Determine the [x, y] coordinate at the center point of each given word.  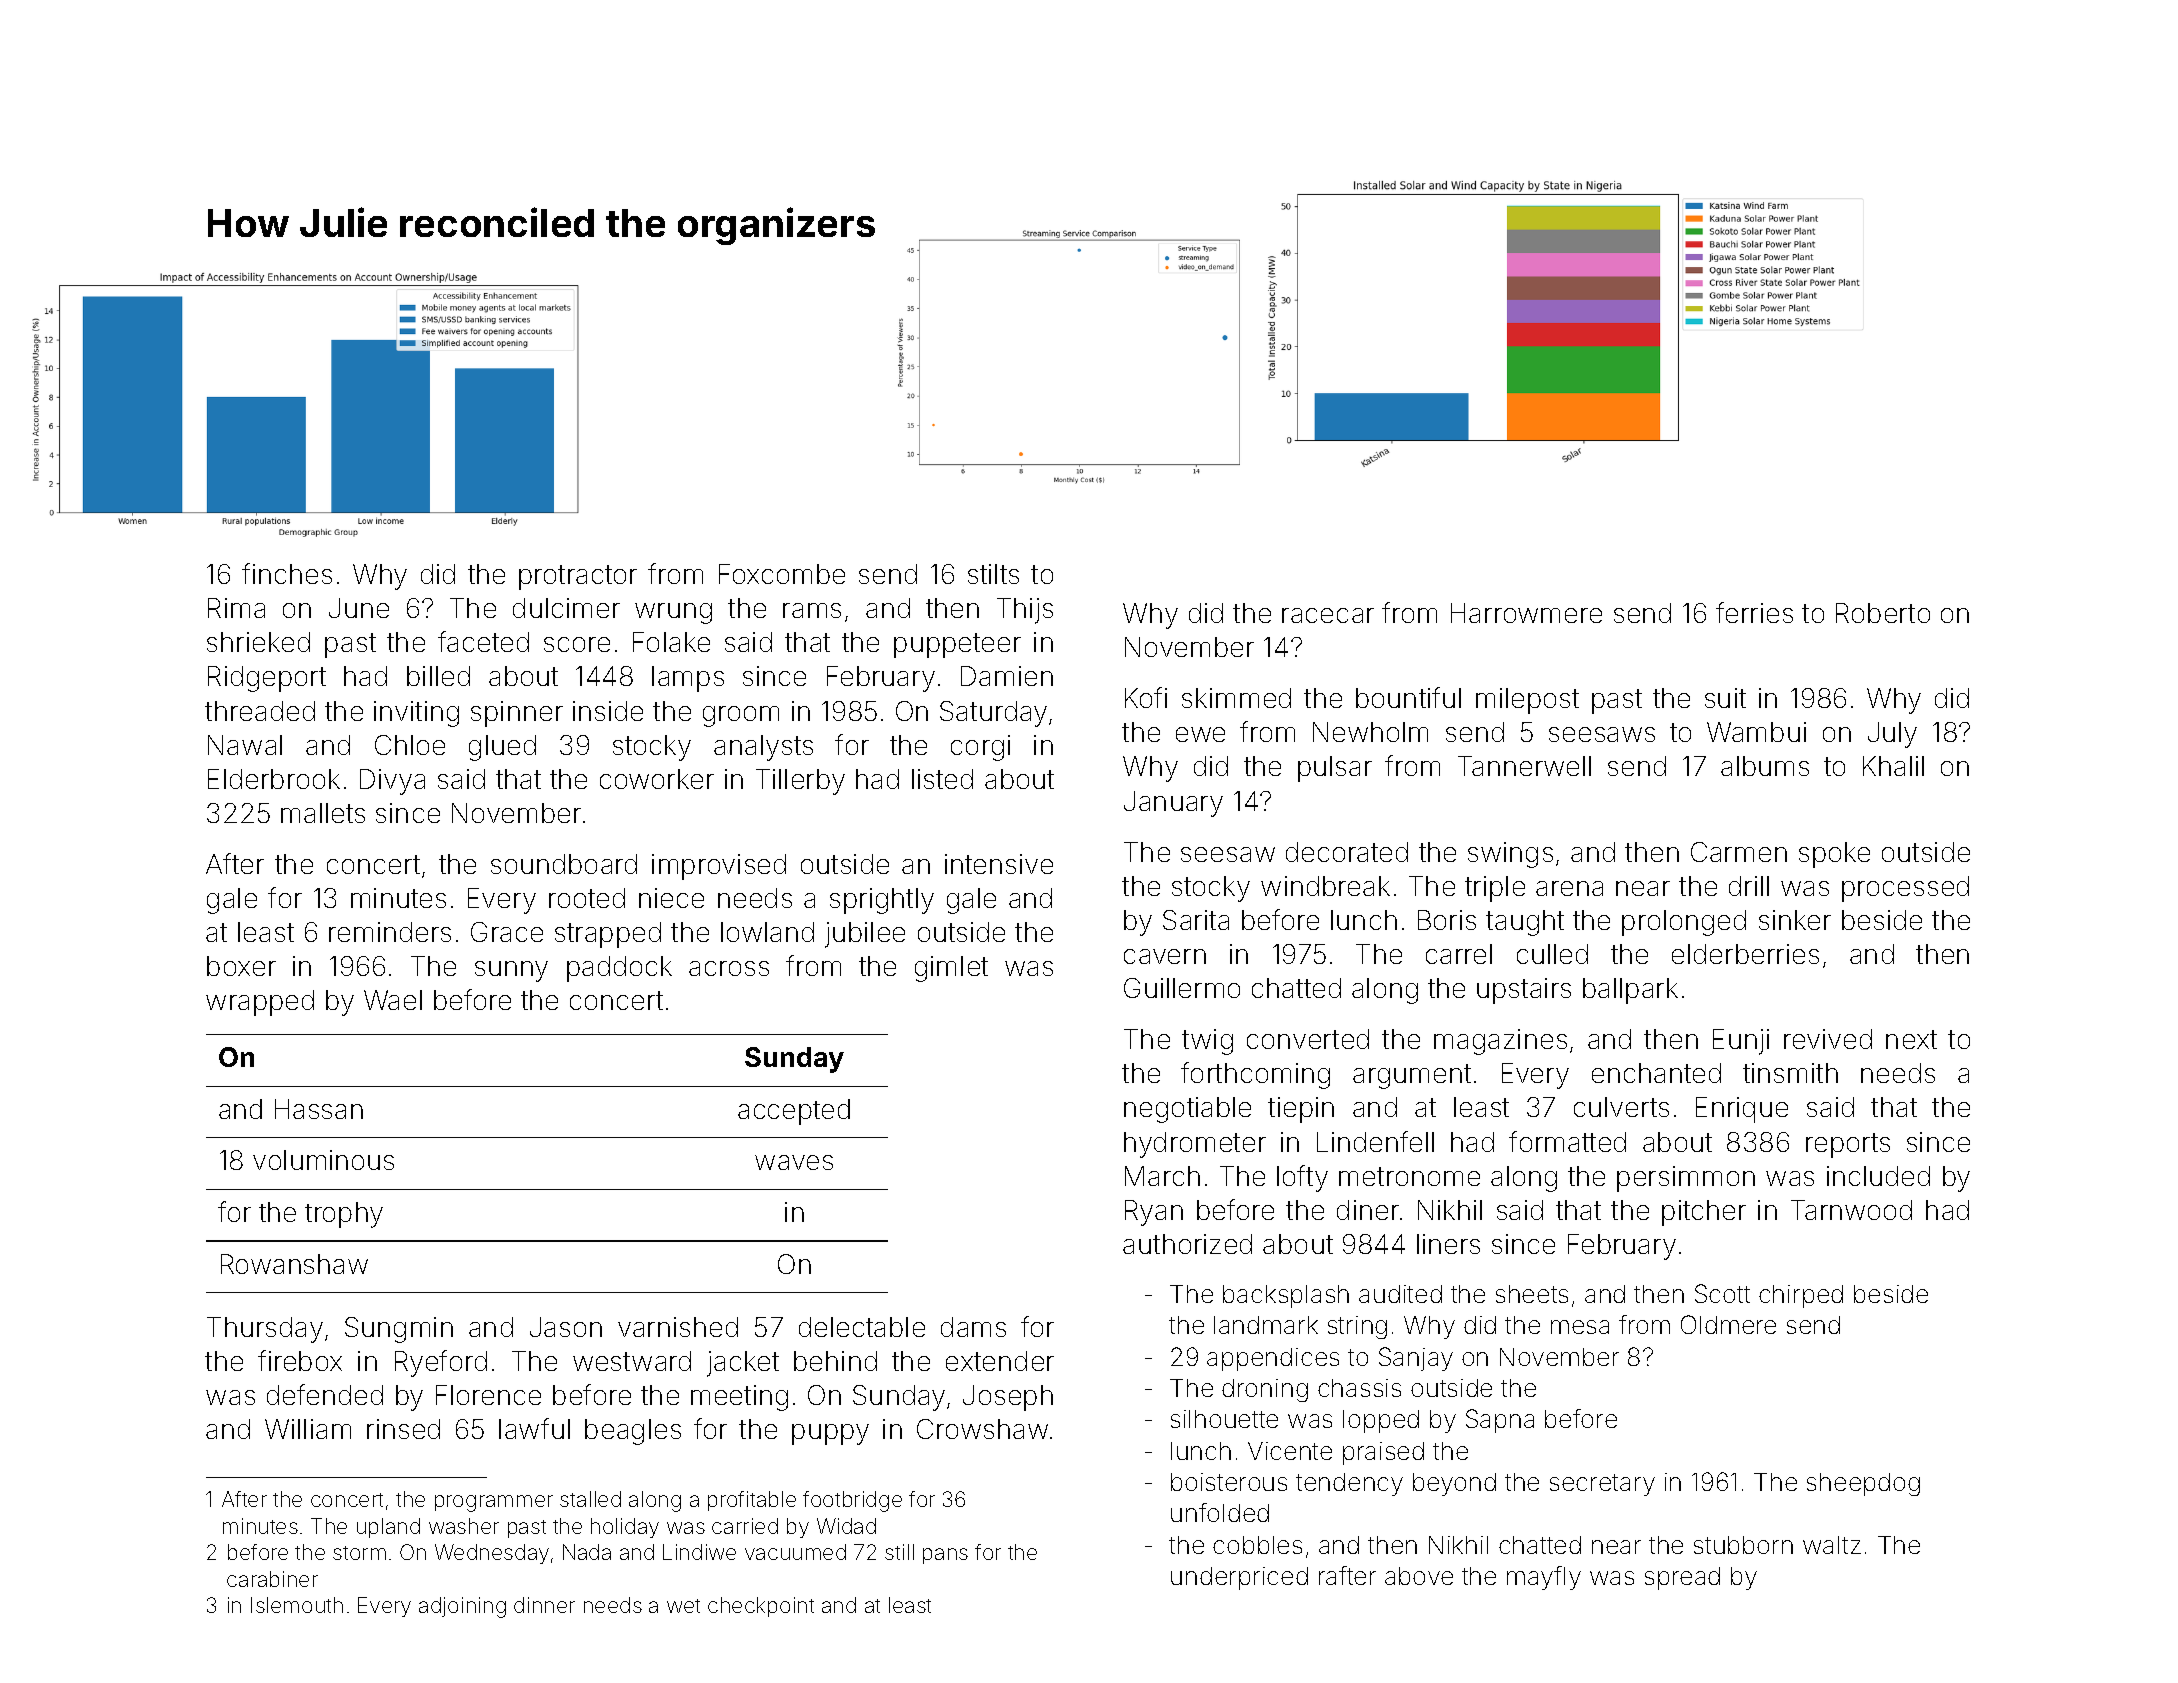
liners [1448, 1244]
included [1878, 1176]
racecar [1328, 615]
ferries [1754, 612]
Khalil [1893, 766]
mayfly [1544, 1578]
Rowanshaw [294, 1264]
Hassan [319, 1109]
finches [287, 573]
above [1419, 1576]
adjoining [462, 1607]
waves [794, 1162]
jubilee [865, 935]
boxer [241, 966]
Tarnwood [1851, 1210]
